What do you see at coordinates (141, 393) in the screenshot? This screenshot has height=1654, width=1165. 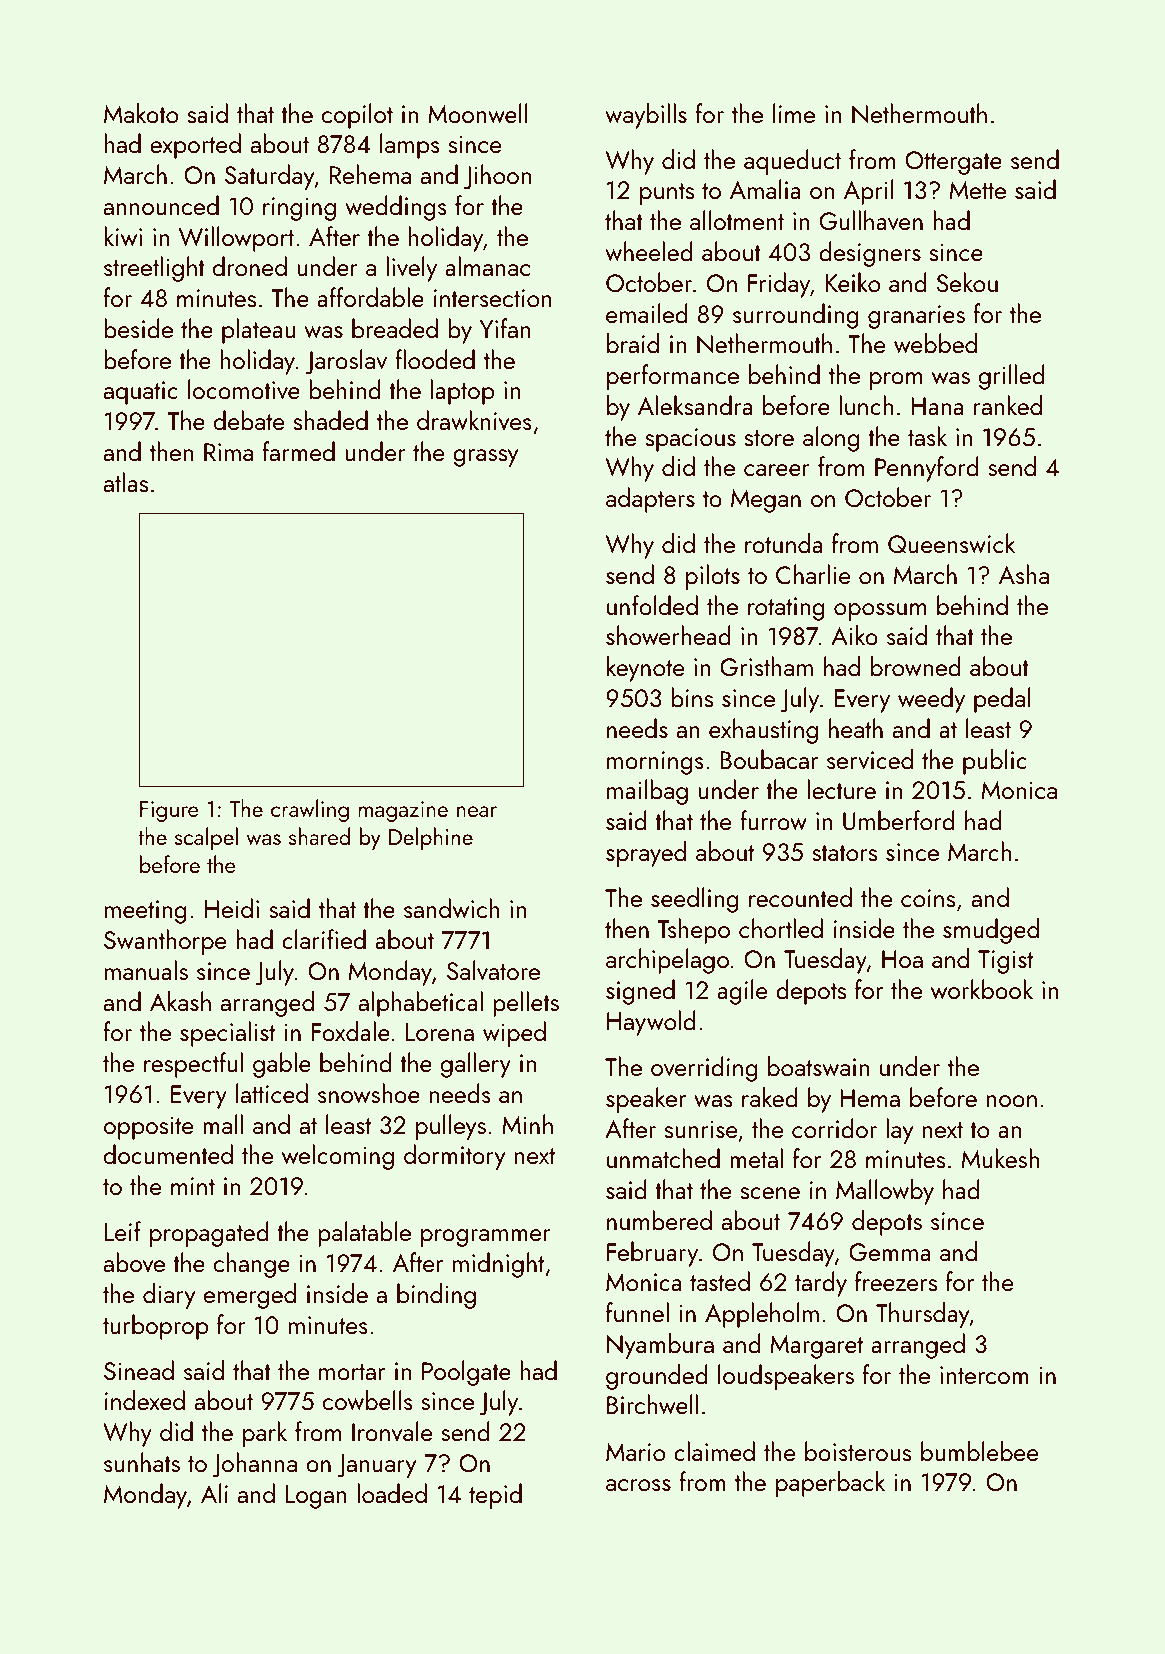 I see `aquatic` at bounding box center [141, 393].
